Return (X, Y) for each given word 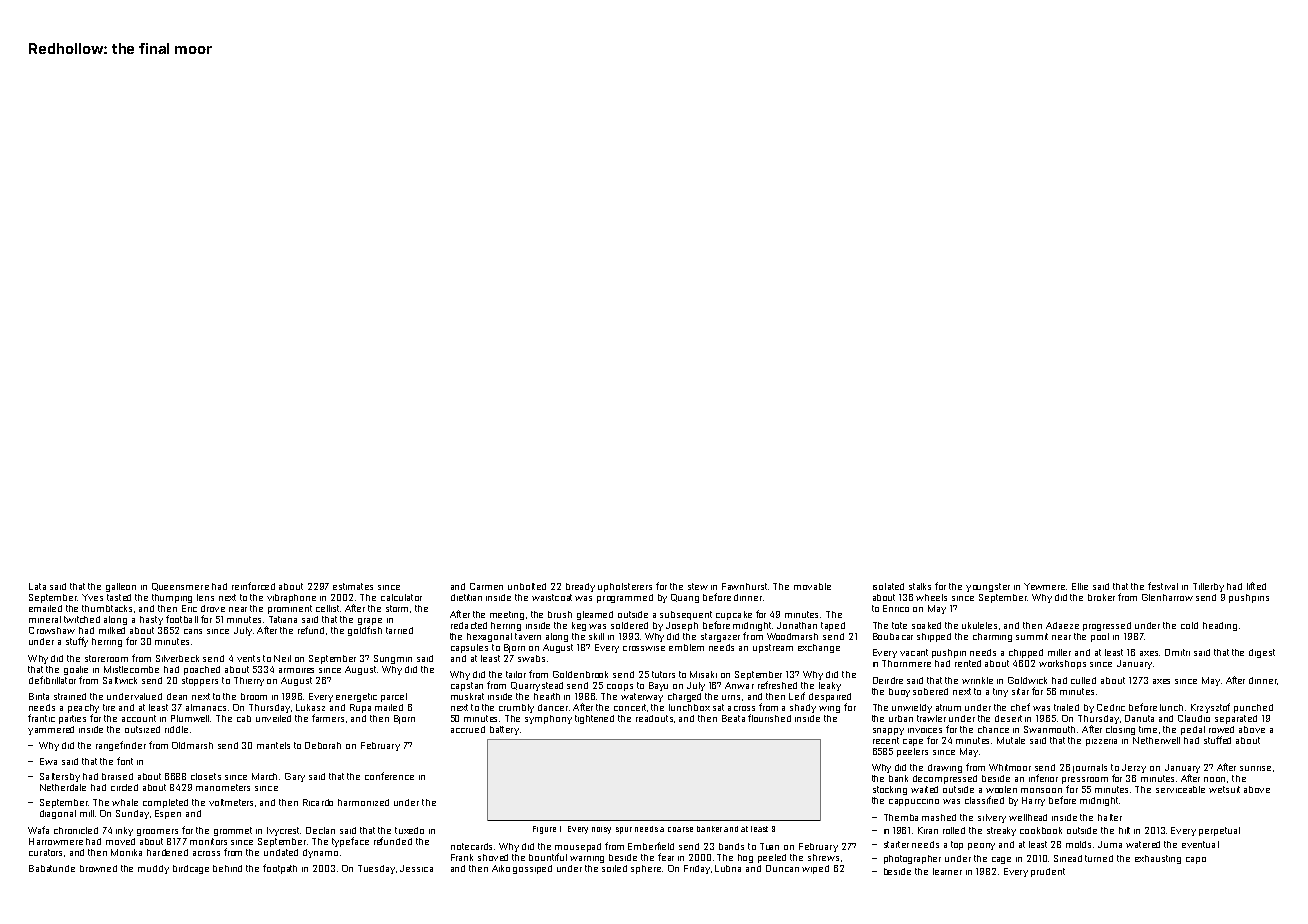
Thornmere (906, 663)
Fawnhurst (744, 586)
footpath (280, 869)
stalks (920, 586)
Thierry (249, 681)
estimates (353, 586)
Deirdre (888, 680)
